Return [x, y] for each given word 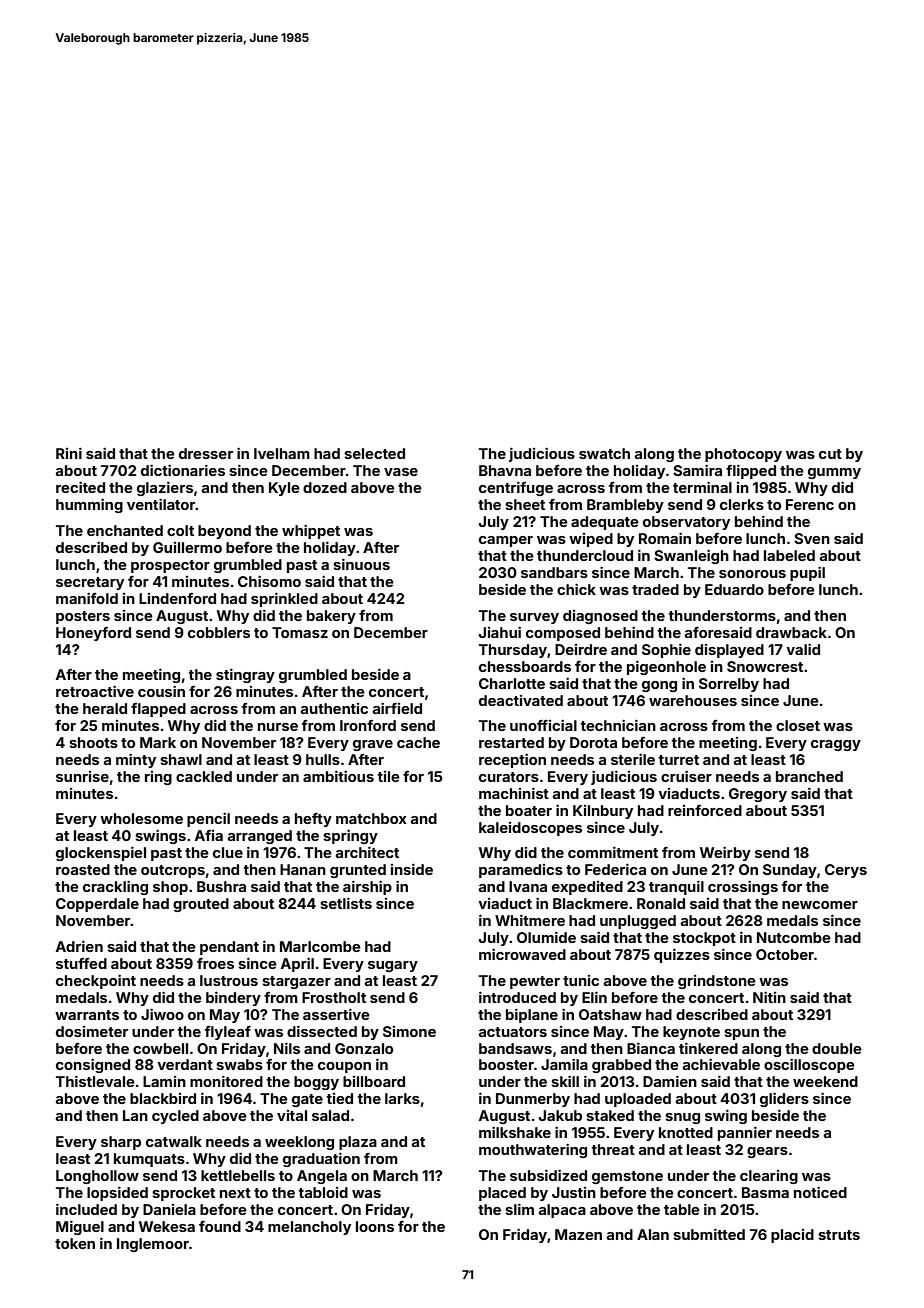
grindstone [717, 982]
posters [83, 617]
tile [388, 776]
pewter [535, 982]
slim [519, 1209]
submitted [709, 1234]
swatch [604, 453]
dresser [206, 453]
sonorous [752, 574]
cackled [204, 776]
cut [830, 454]
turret [678, 760]
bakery [331, 617]
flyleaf [227, 1033]
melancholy [309, 1228]
